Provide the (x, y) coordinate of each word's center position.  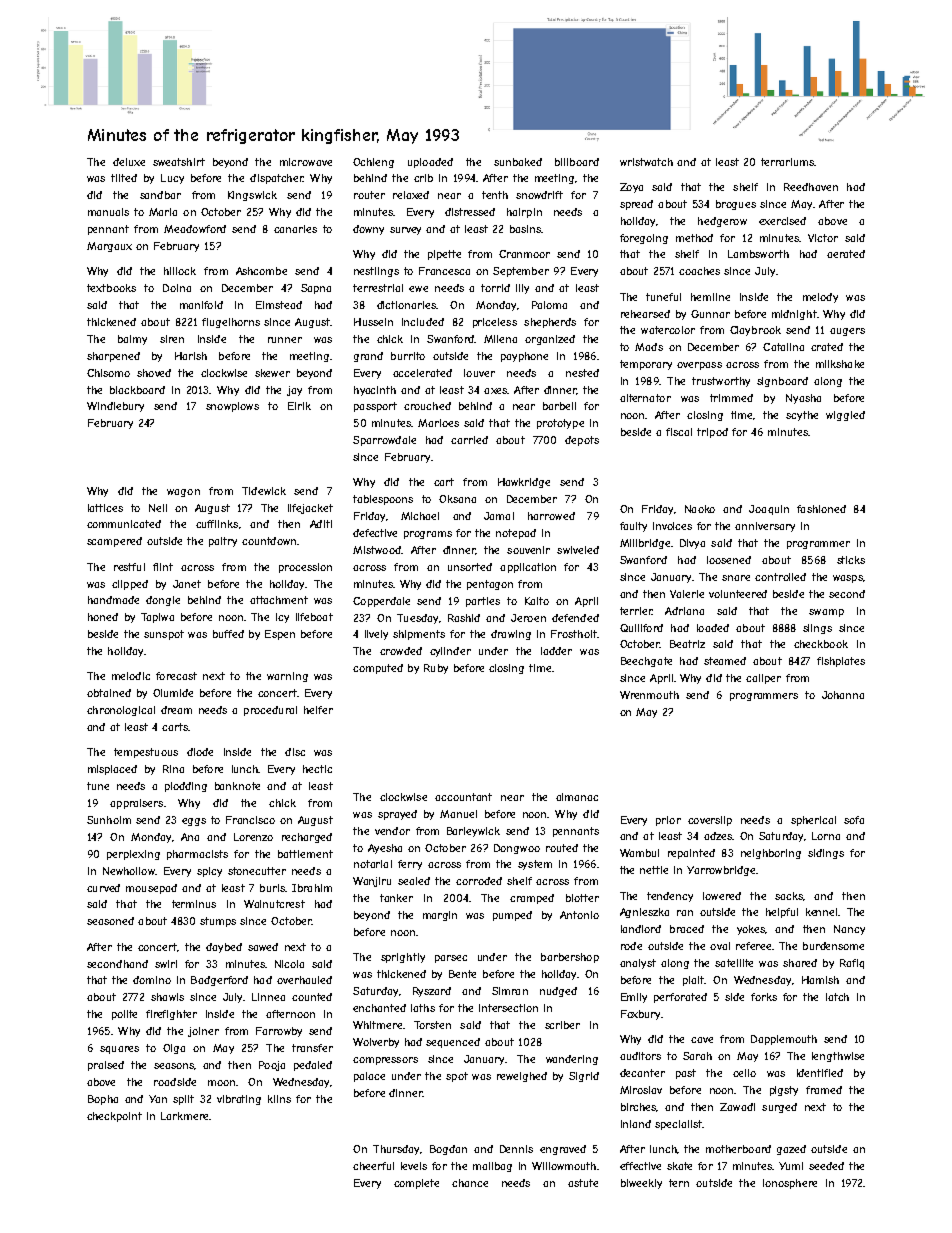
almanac (577, 797)
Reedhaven (811, 187)
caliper (763, 679)
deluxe (129, 162)
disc (295, 752)
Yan (158, 1099)
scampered (114, 542)
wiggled (845, 416)
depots (582, 441)
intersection (508, 1008)
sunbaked (518, 162)
